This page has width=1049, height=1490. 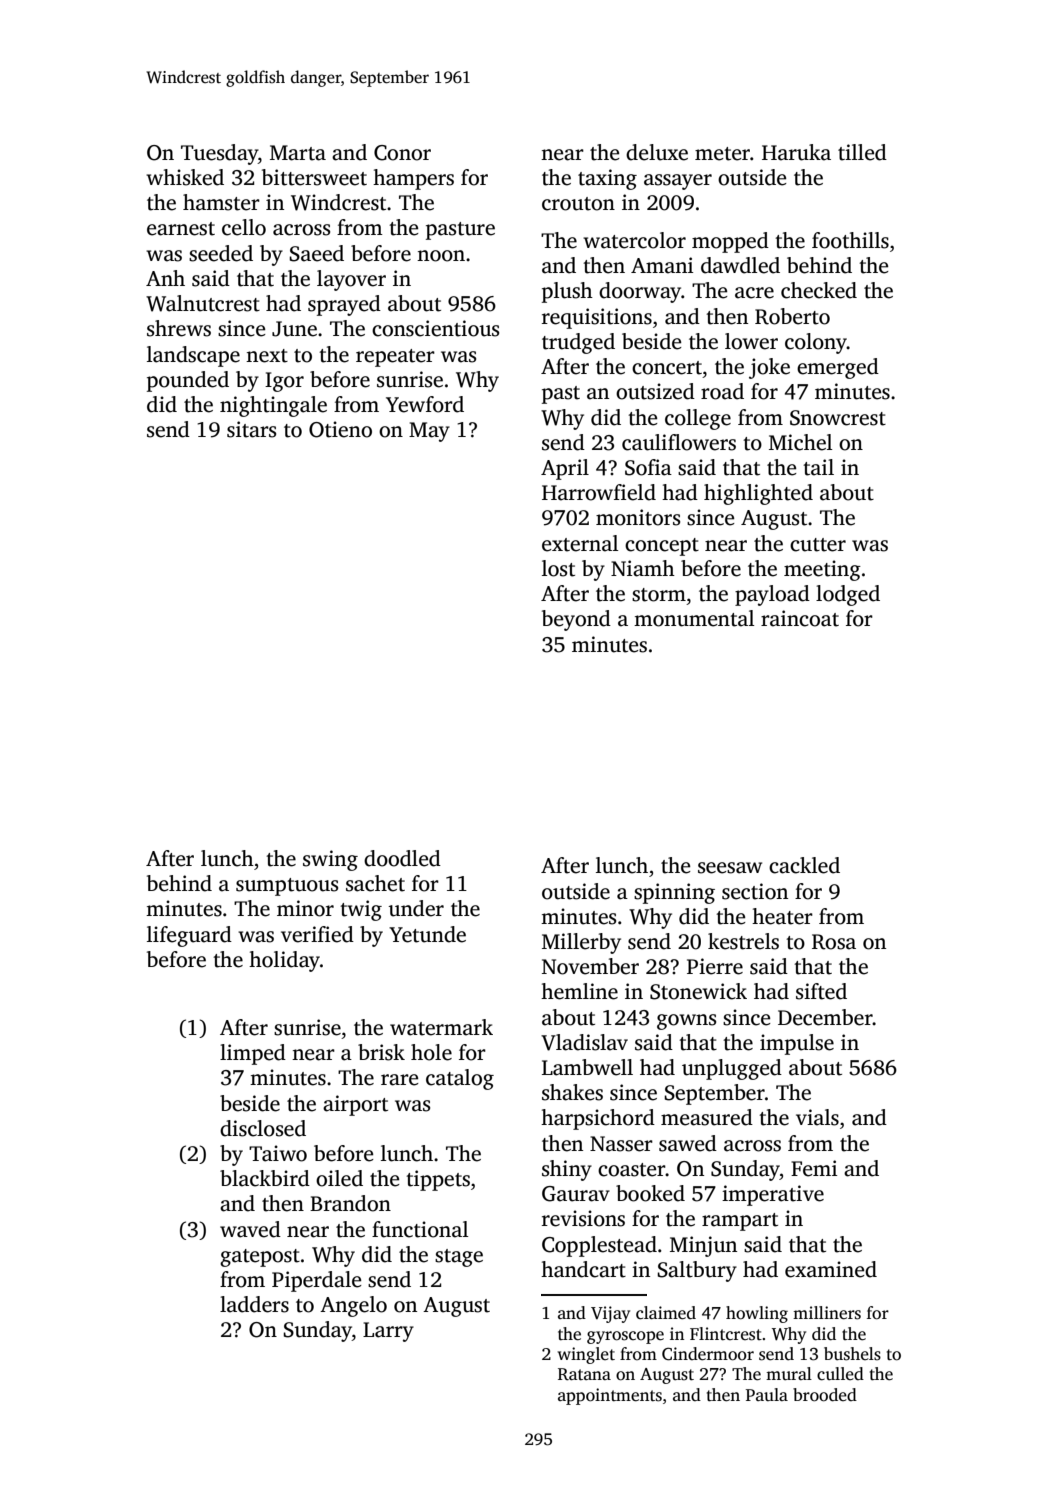 What do you see at coordinates (265, 1178) in the page?
I see `blackbird` at bounding box center [265, 1178].
